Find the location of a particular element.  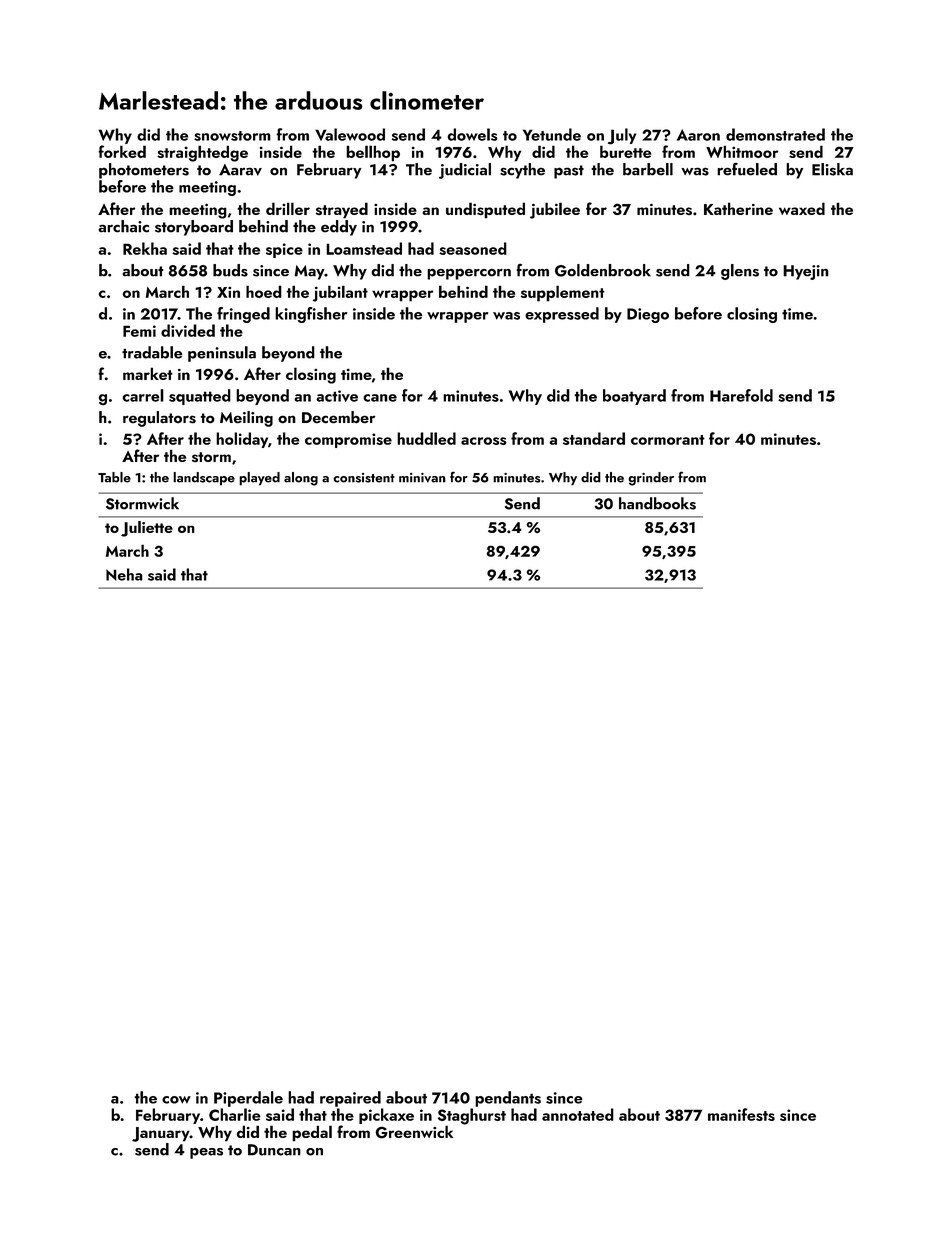

peninsula is located at coordinates (222, 354).
